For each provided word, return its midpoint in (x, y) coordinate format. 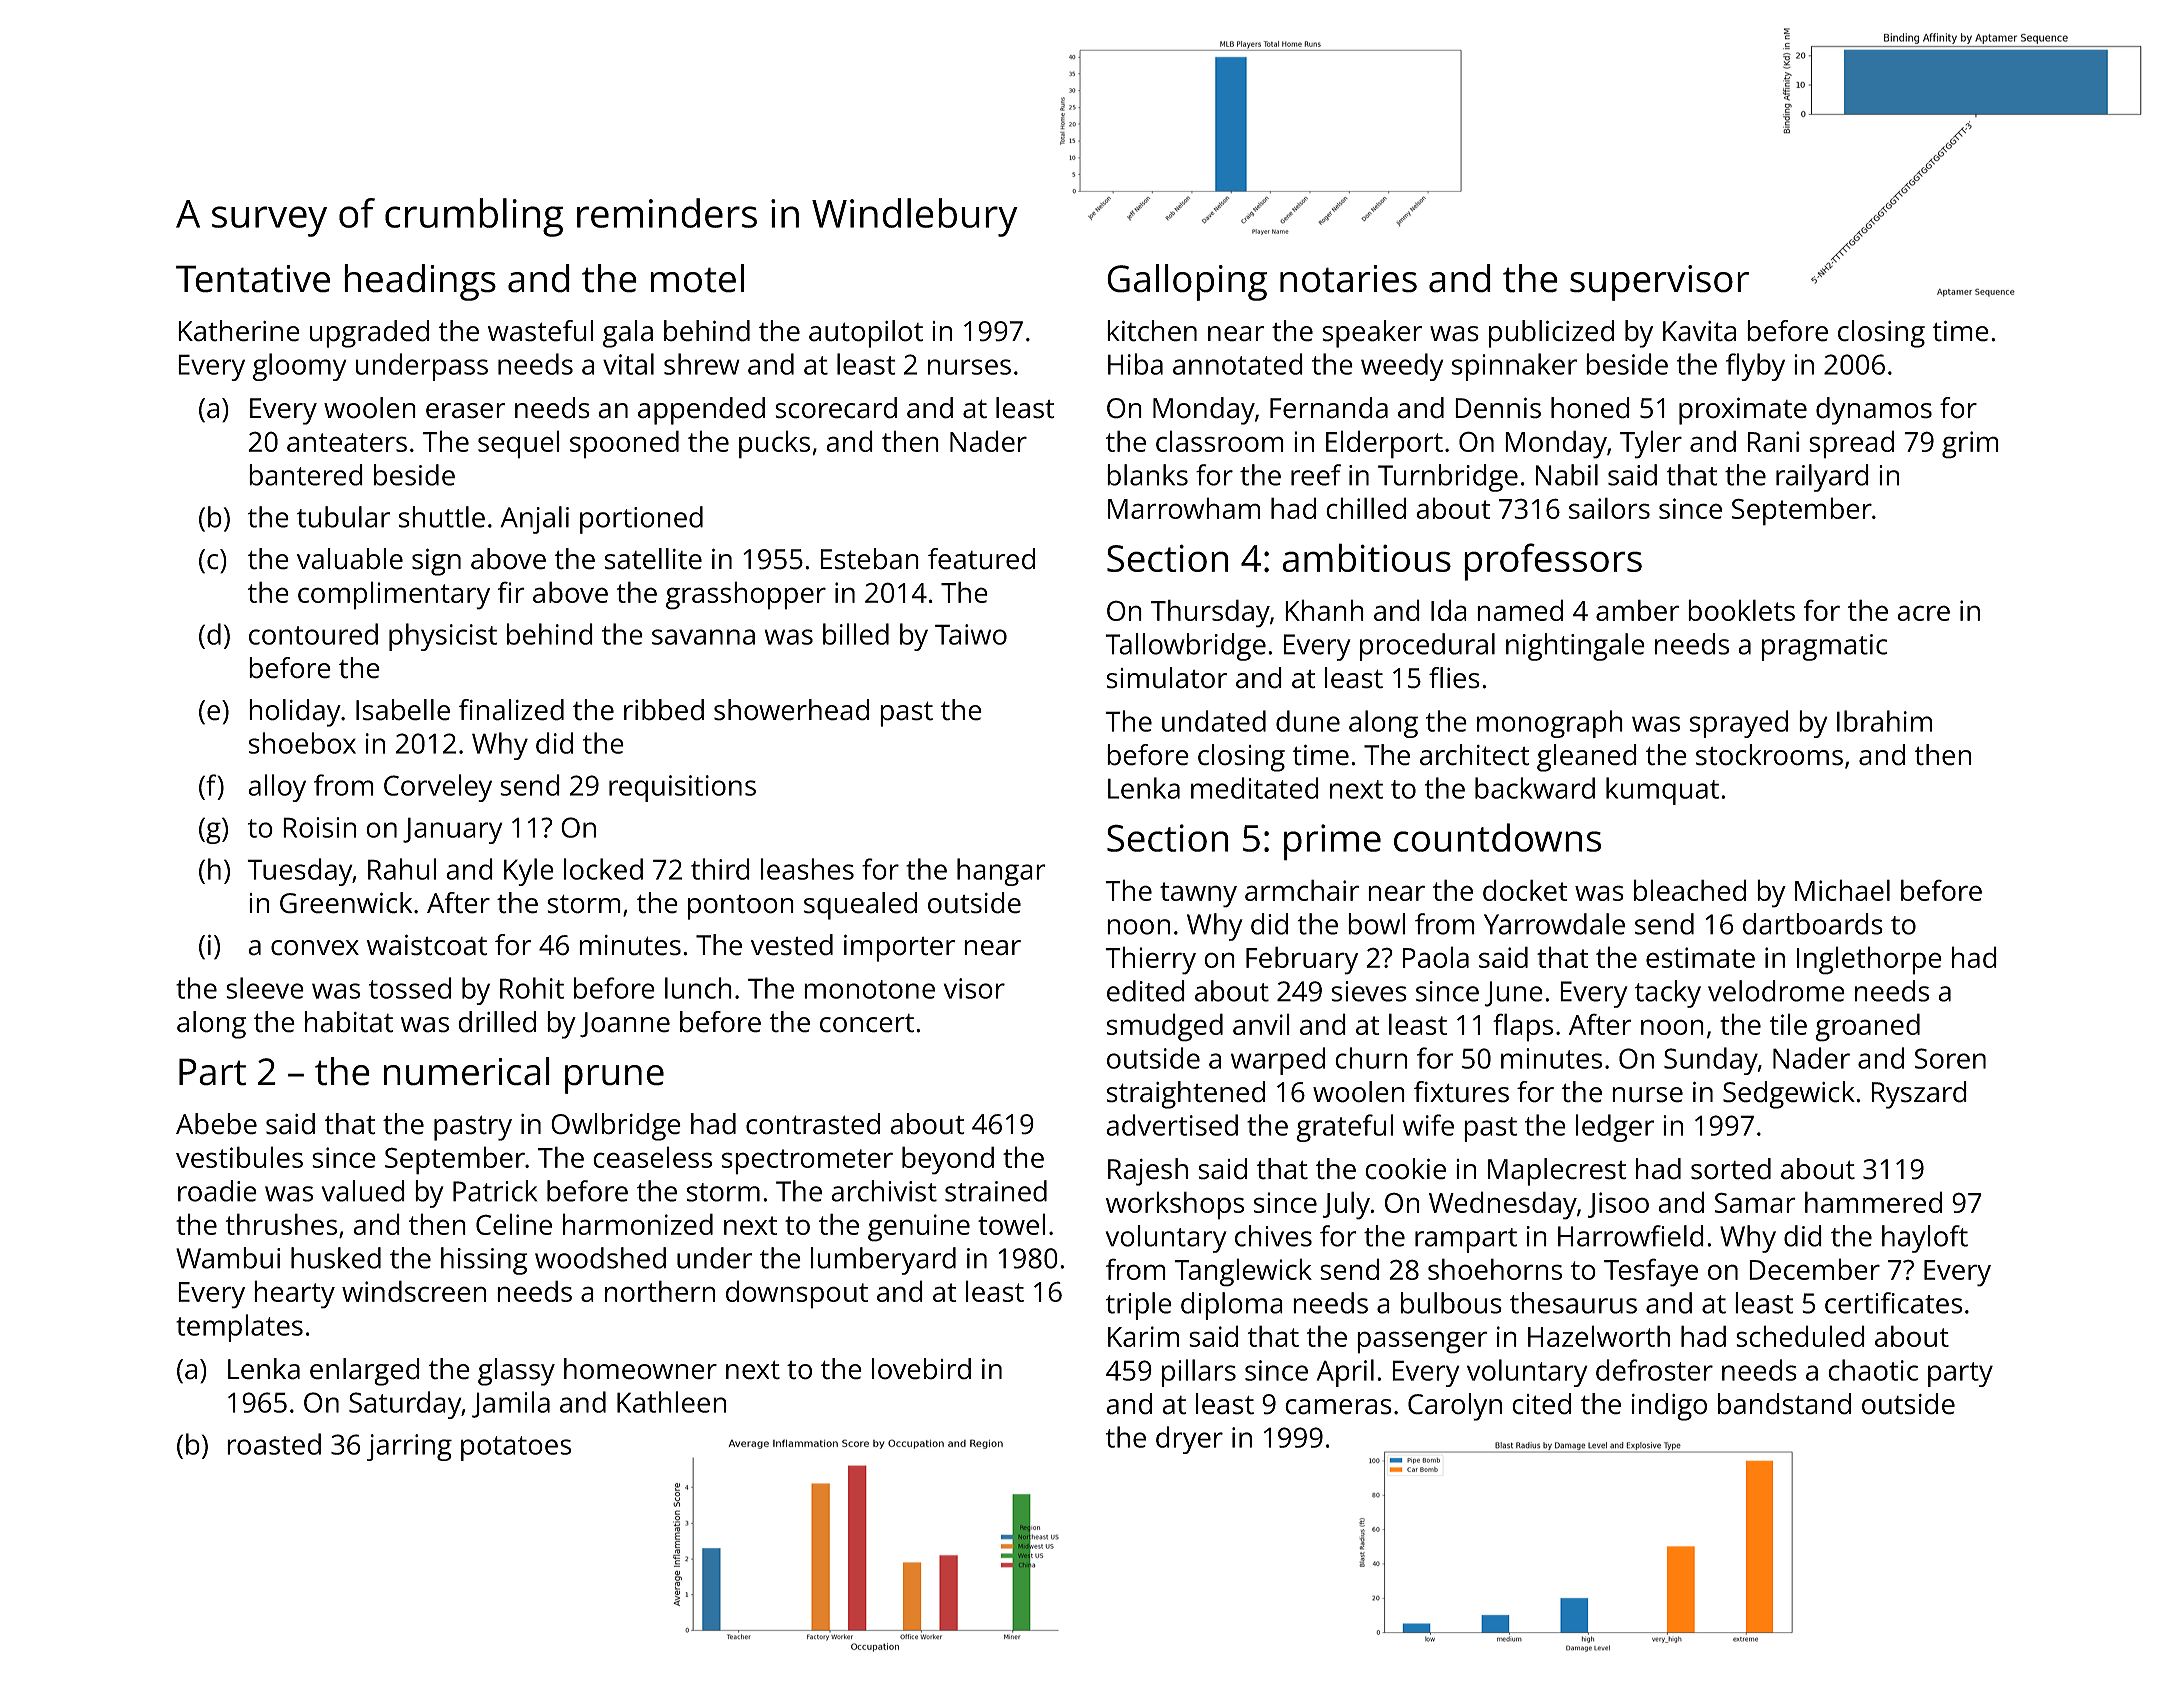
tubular (343, 517)
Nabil (1567, 475)
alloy (277, 788)
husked (336, 1258)
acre (1923, 613)
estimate (1700, 957)
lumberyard (883, 1261)
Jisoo (1618, 1205)
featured (981, 559)
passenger (1422, 1342)
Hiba (1135, 364)
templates (239, 1328)
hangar (1001, 872)
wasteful (540, 331)
